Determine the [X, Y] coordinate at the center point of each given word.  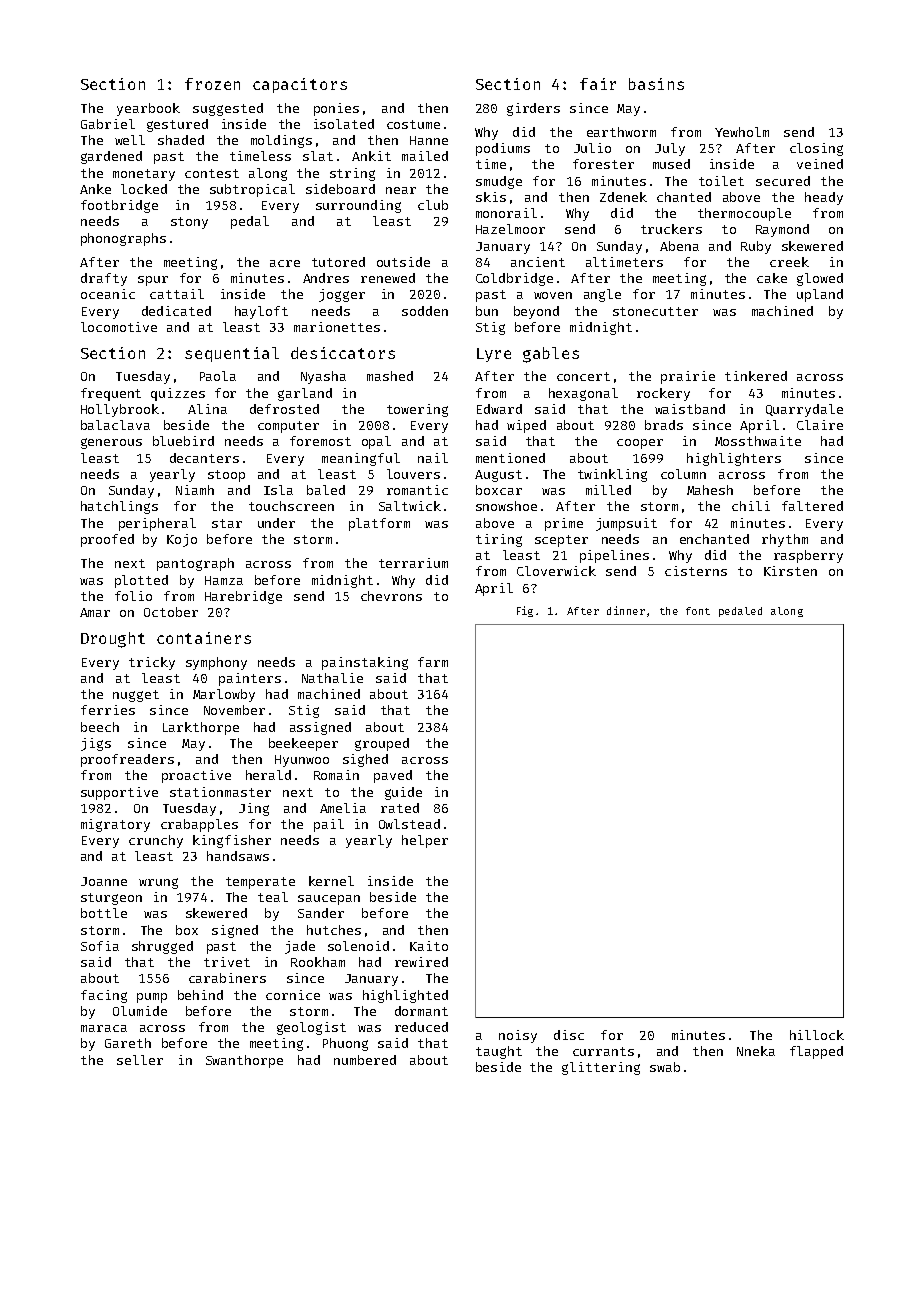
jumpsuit [626, 524]
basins [656, 84]
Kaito [429, 946]
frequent [111, 394]
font [698, 611]
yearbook [148, 109]
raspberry [808, 556]
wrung [158, 883]
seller [140, 1060]
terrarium [413, 563]
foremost [320, 441]
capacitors [300, 85]
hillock [817, 1035]
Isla [278, 490]
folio [133, 596]
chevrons [391, 596]
